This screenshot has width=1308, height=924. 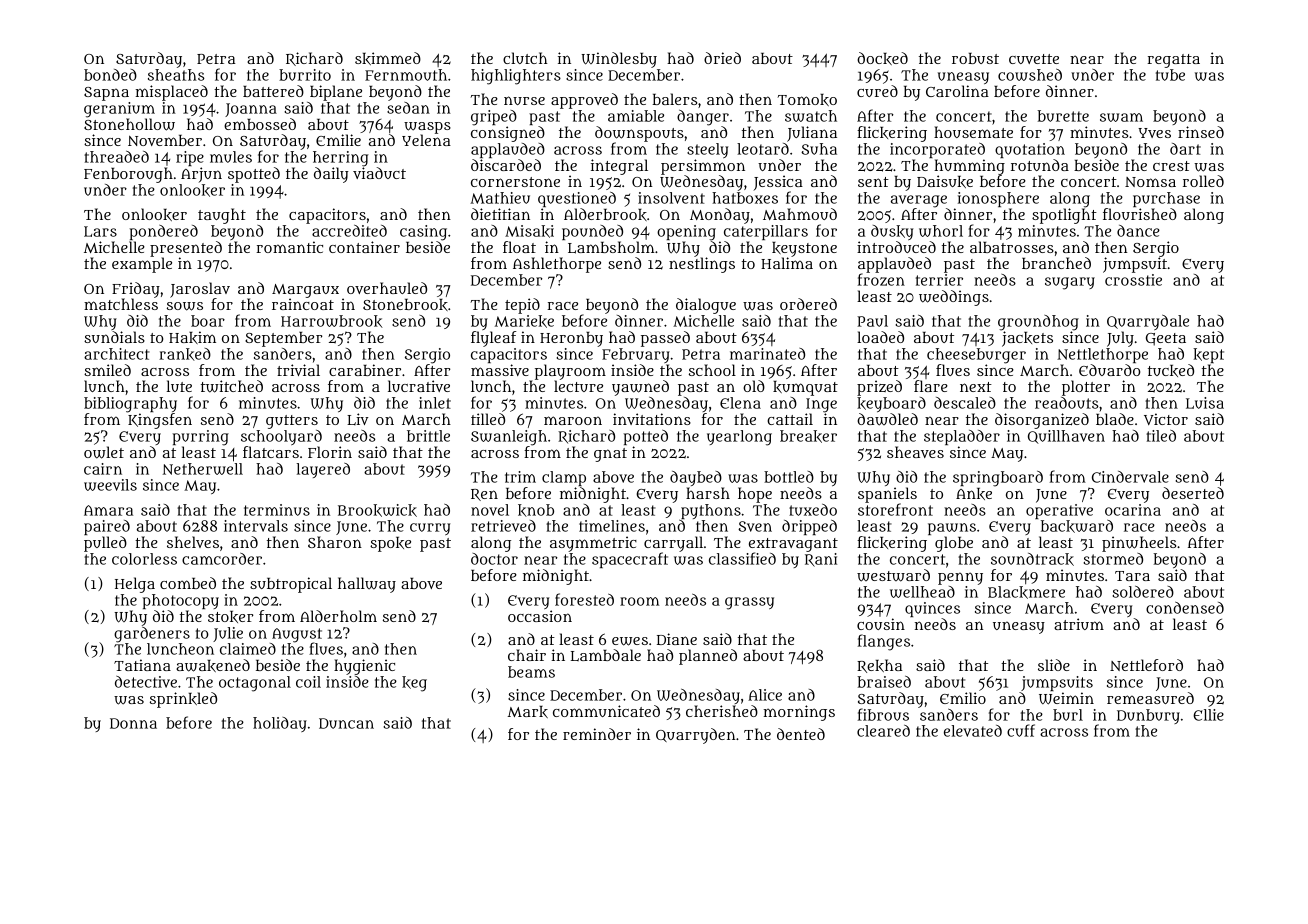 I want to click on Halima, so click(x=787, y=263).
